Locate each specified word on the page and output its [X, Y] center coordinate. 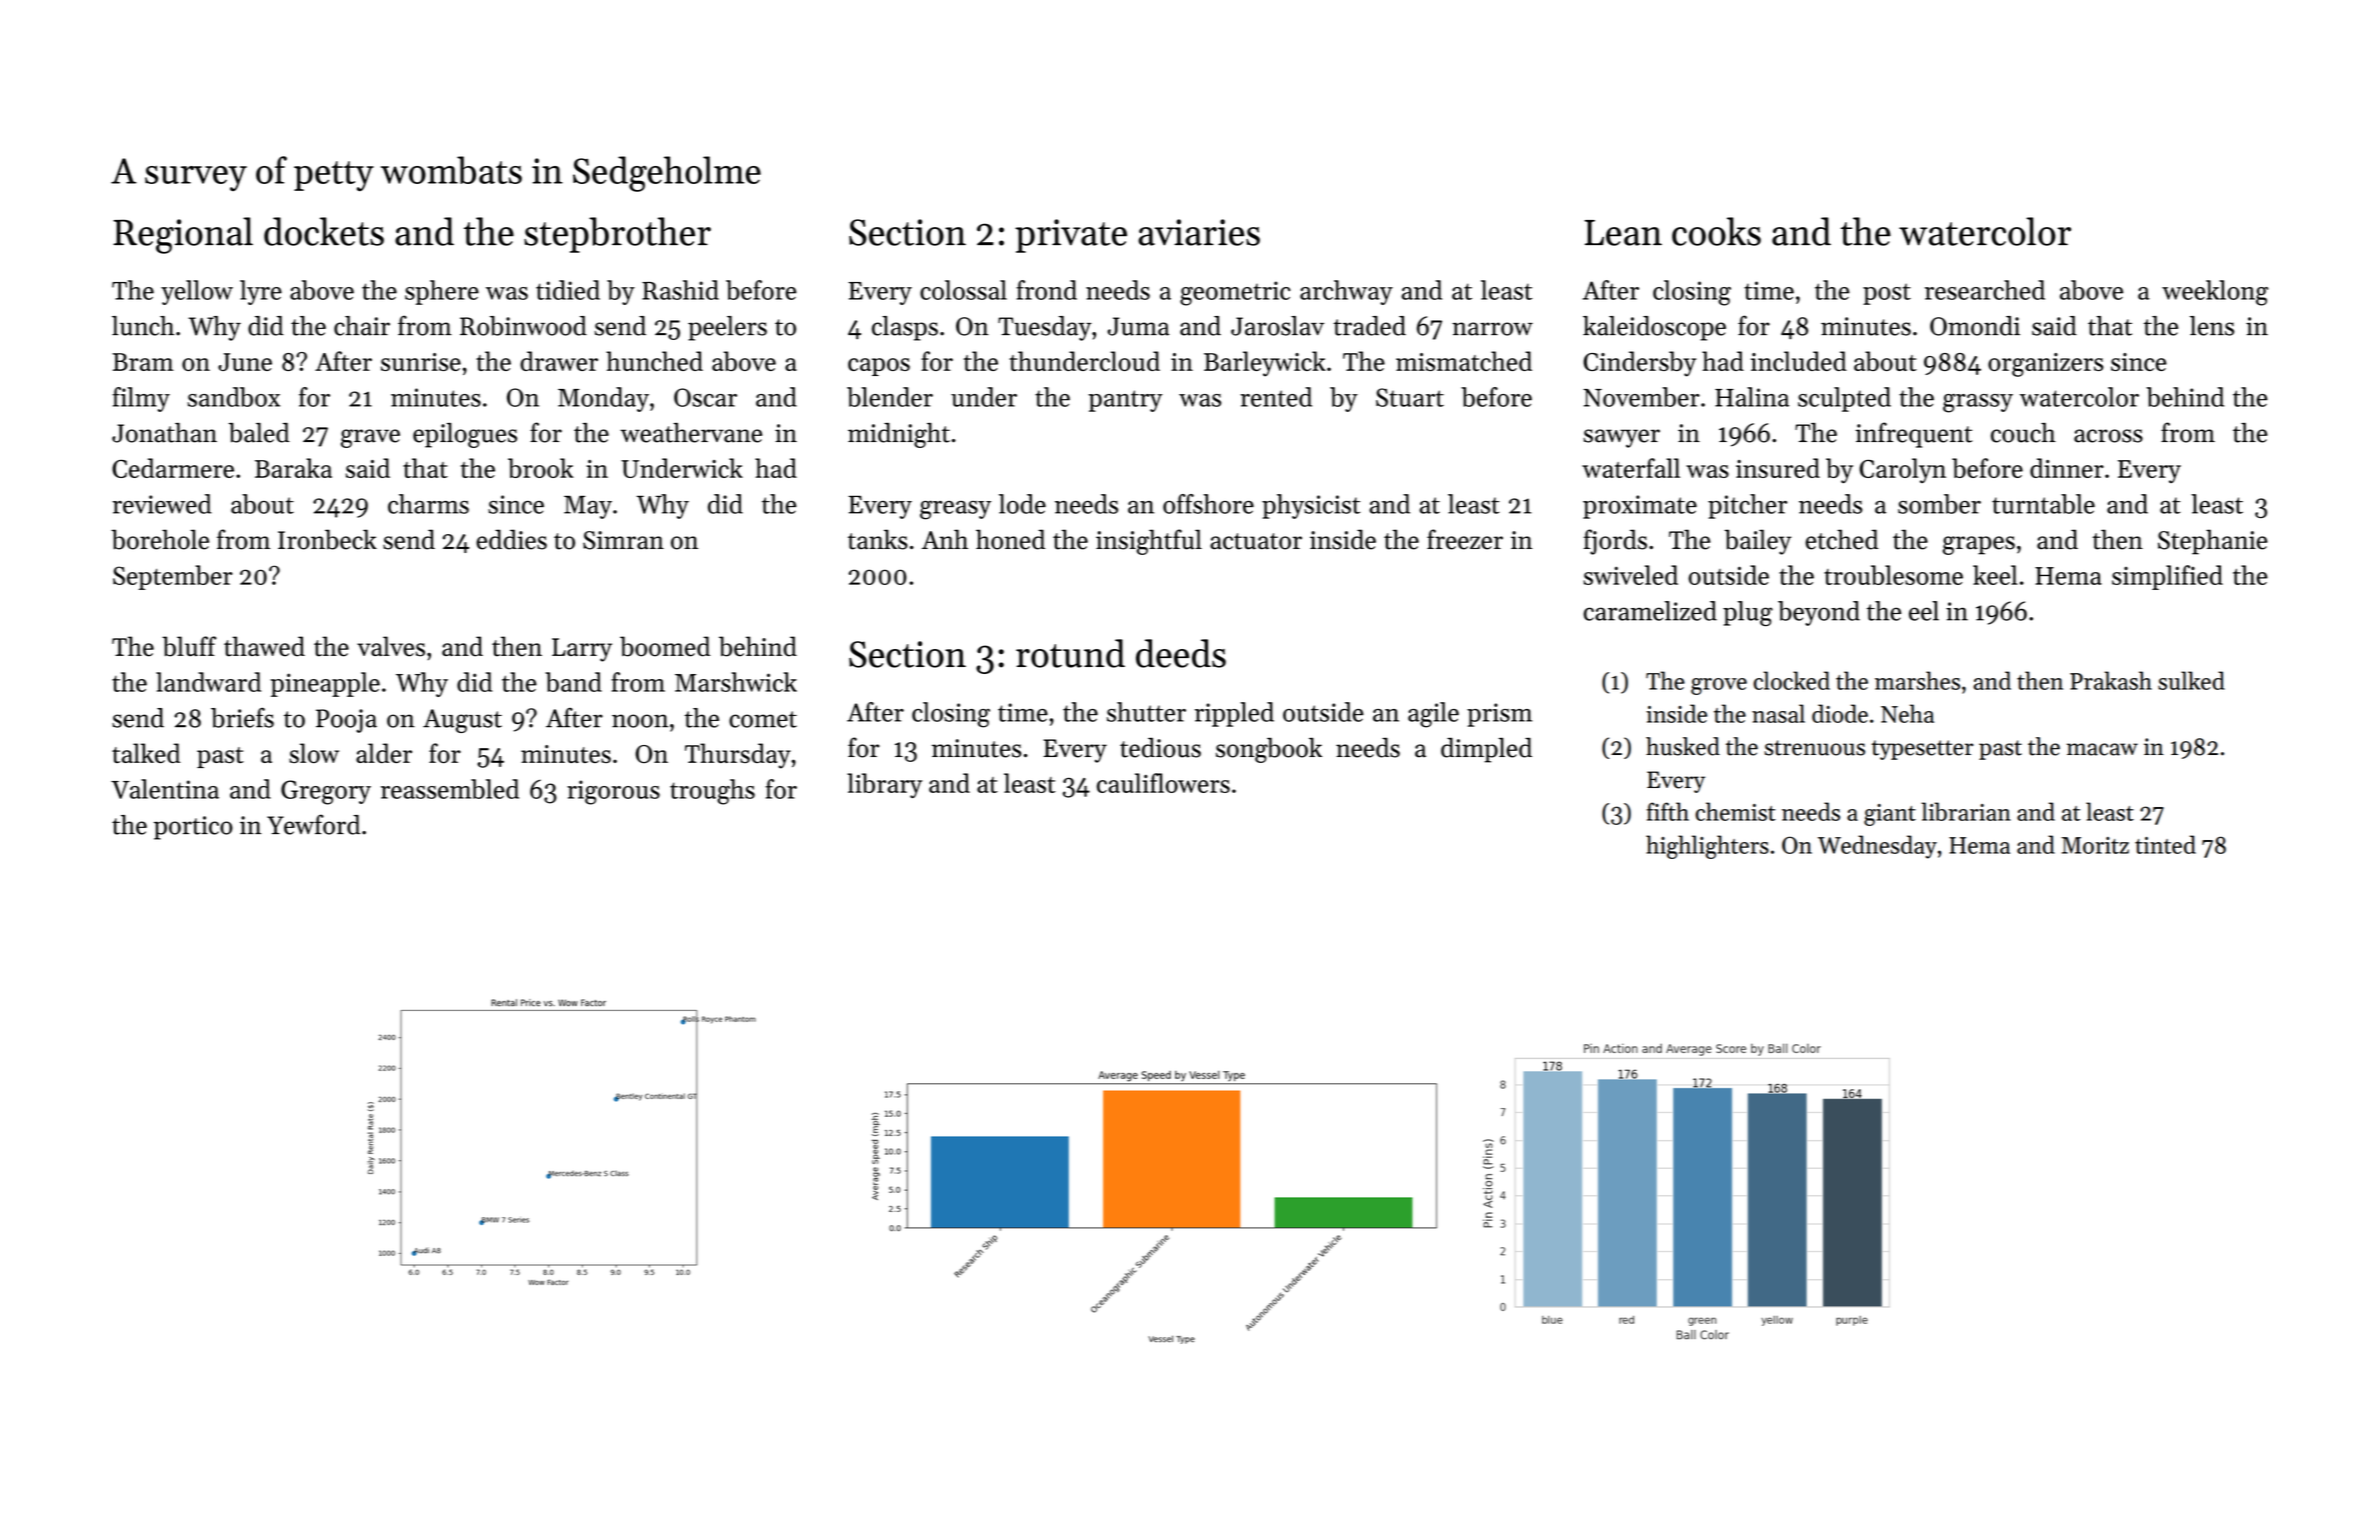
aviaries [1199, 232]
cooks [1716, 231]
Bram [143, 362]
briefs [242, 717]
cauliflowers [1163, 783]
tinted [2165, 844]
